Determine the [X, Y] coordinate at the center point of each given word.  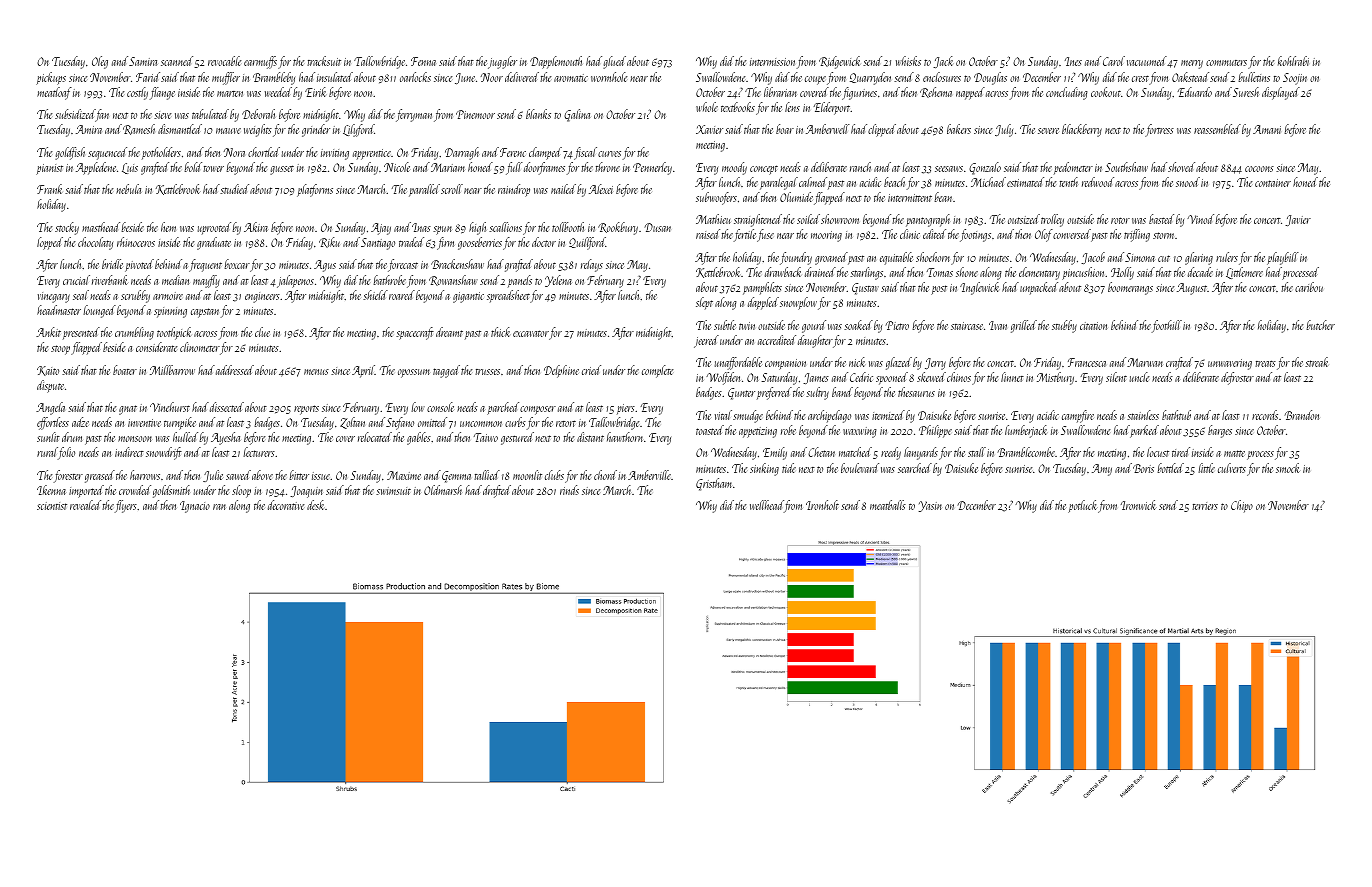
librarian [780, 92]
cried [591, 370]
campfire [1078, 416]
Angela [50, 408]
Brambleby [274, 78]
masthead [101, 227]
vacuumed [1147, 61]
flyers [126, 506]
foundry [796, 258]
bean [943, 197]
